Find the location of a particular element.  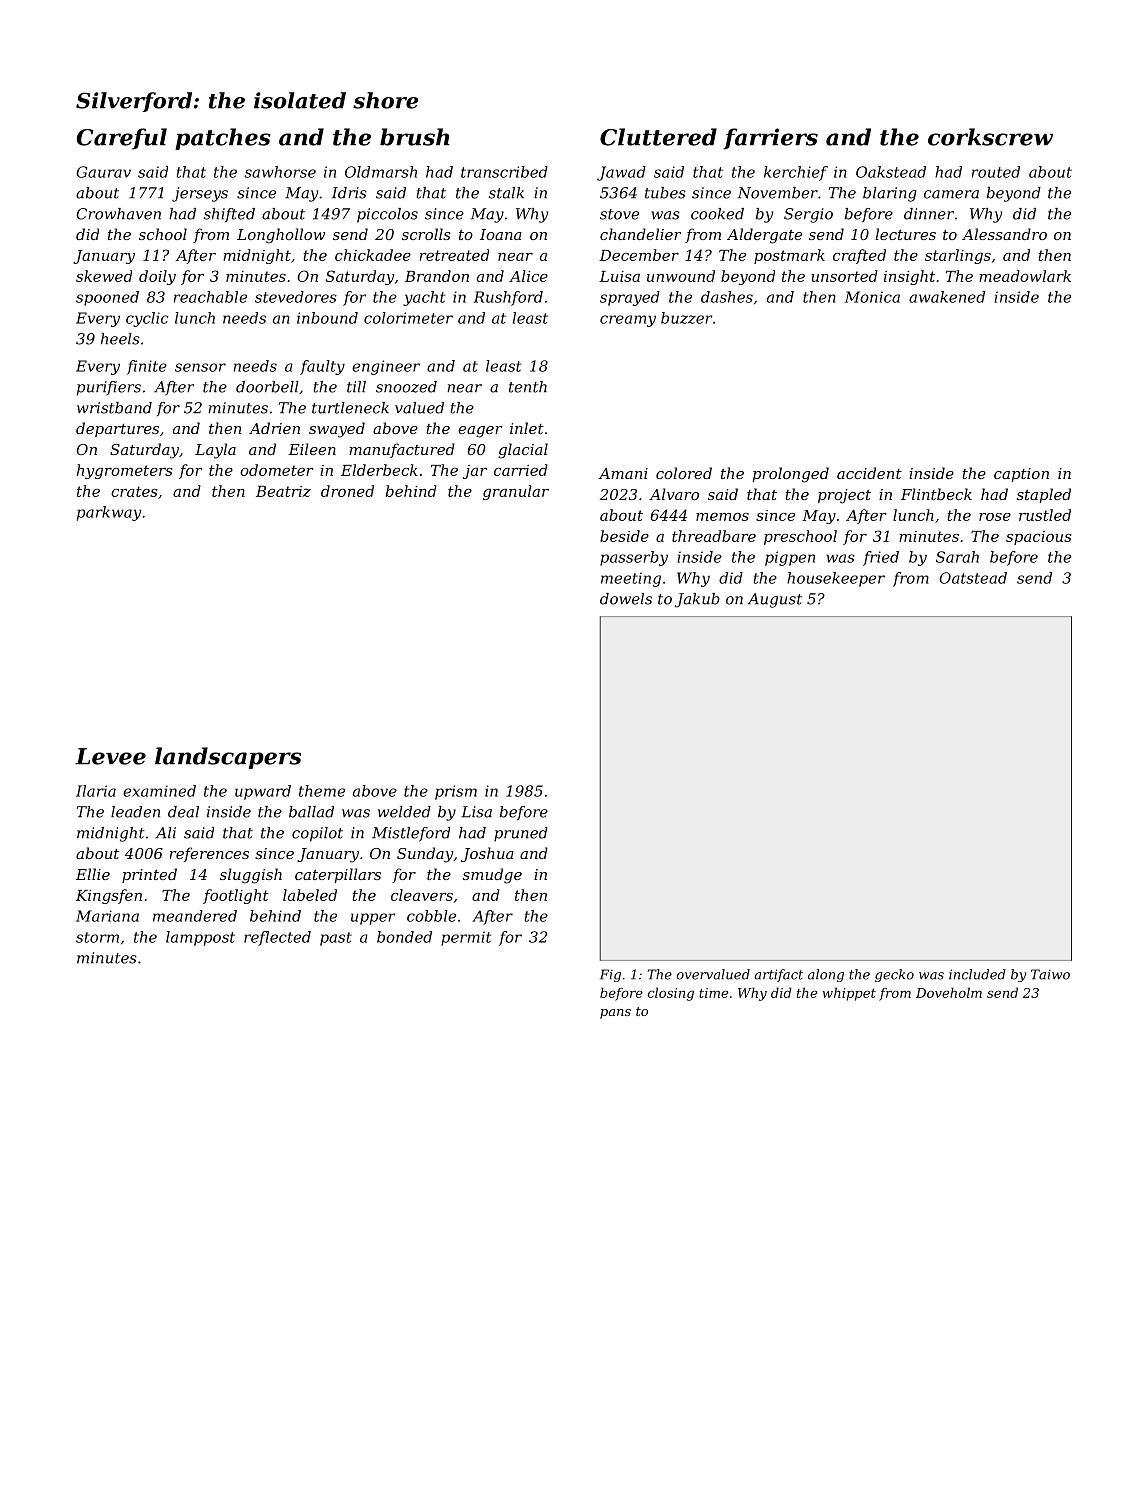

retreated is located at coordinates (454, 255).
